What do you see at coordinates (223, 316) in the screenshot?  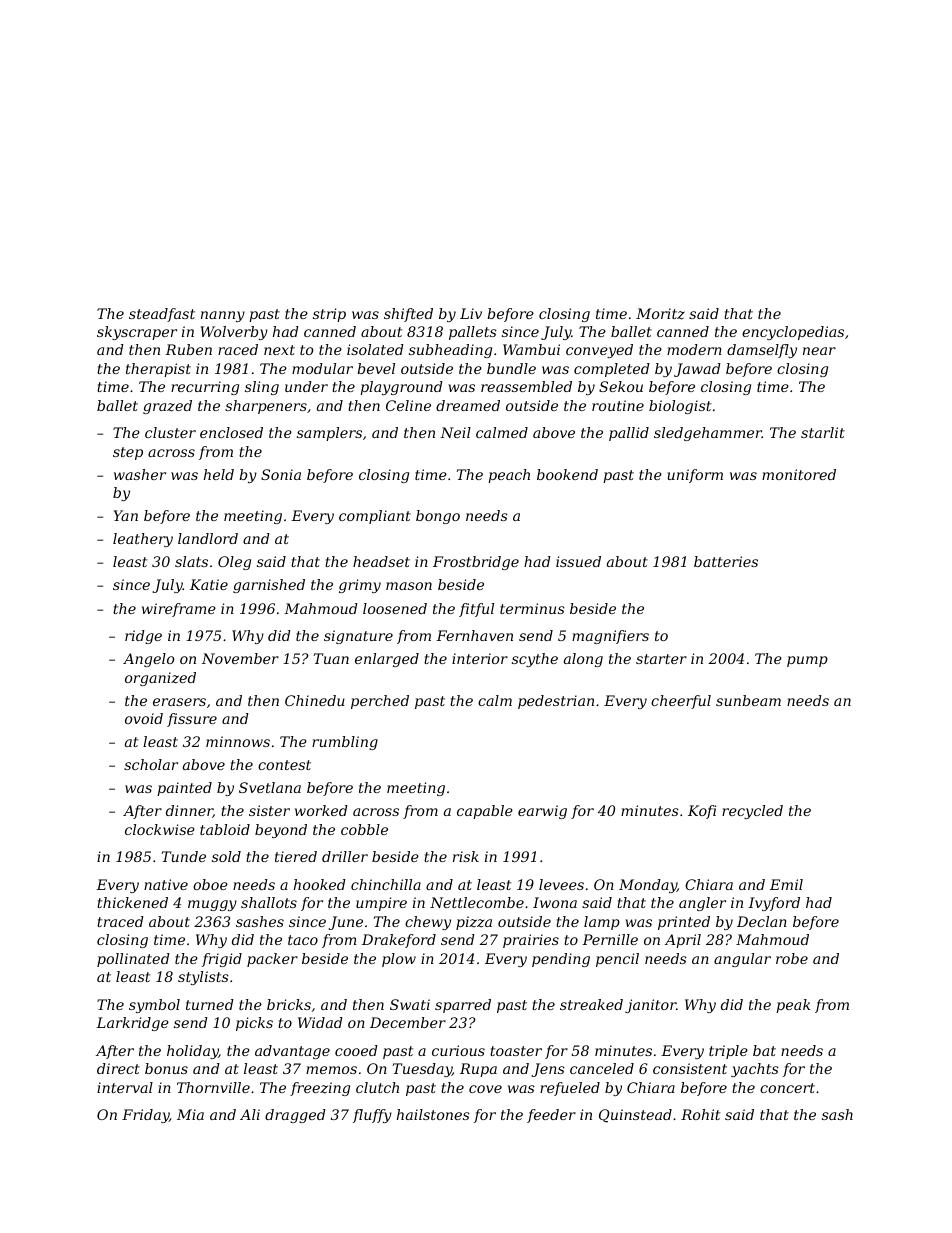 I see `nanny` at bounding box center [223, 316].
